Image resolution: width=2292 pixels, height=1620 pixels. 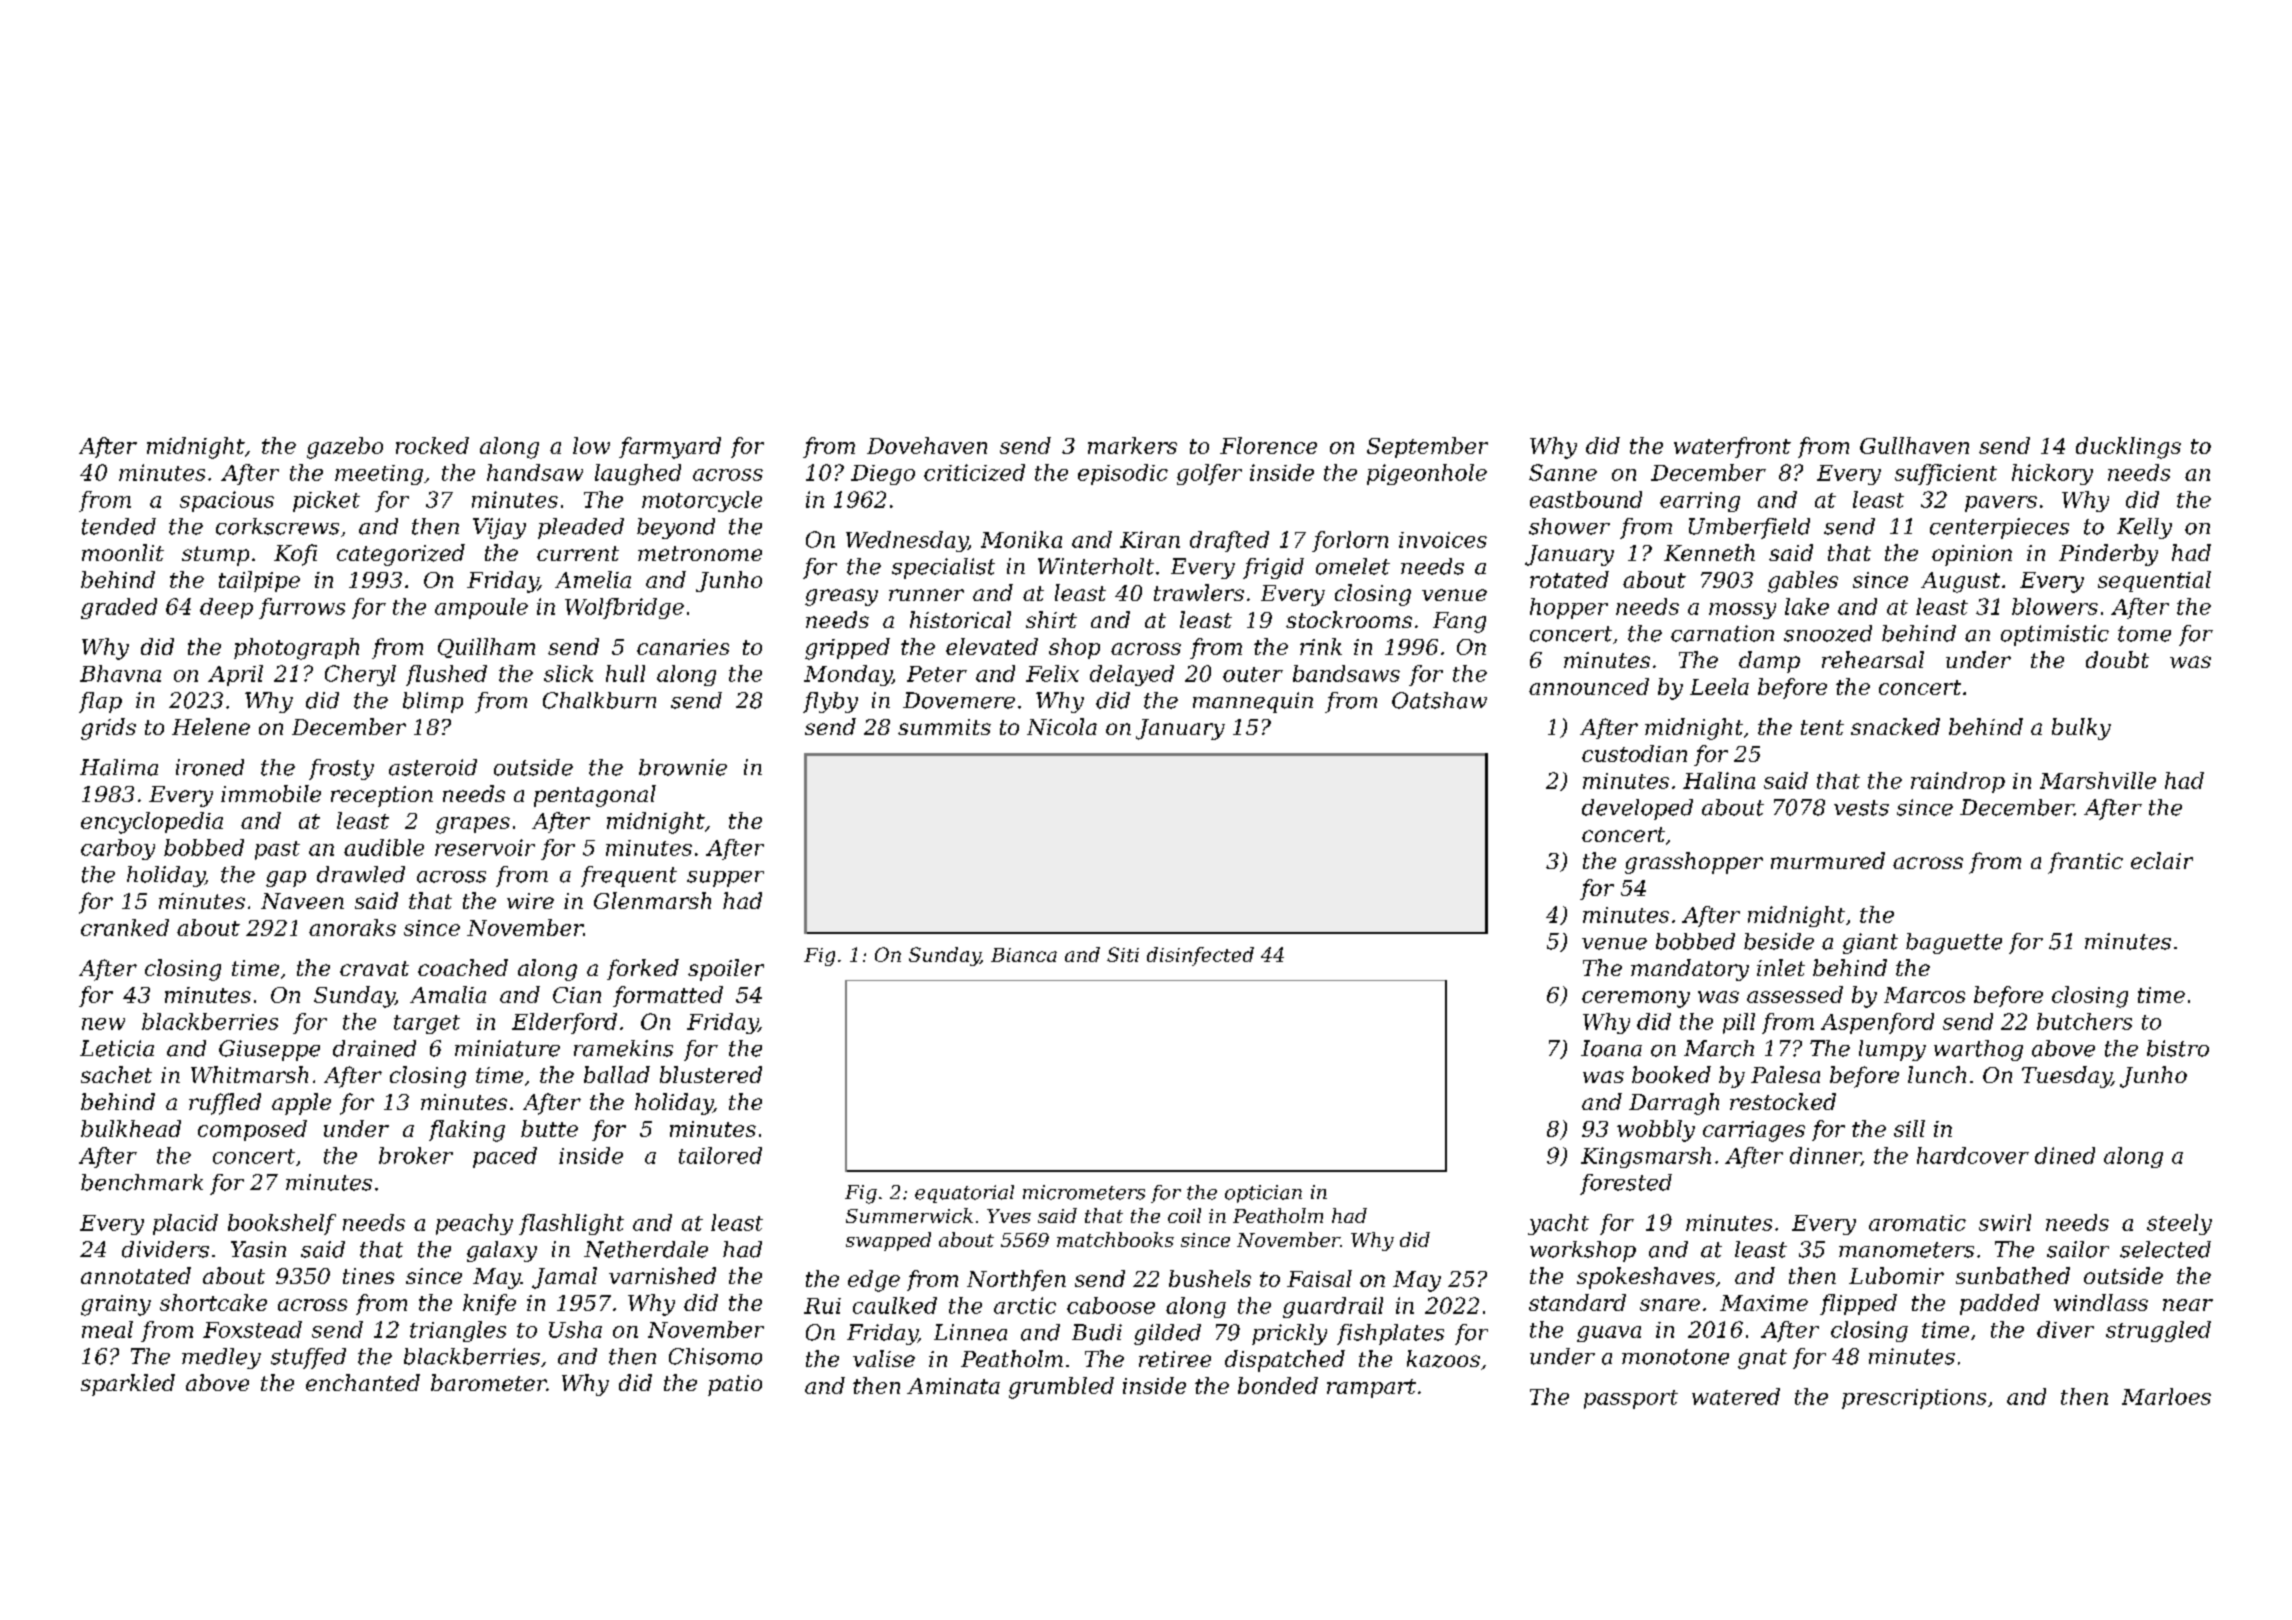 What do you see at coordinates (2055, 606) in the screenshot?
I see `blowers` at bounding box center [2055, 606].
